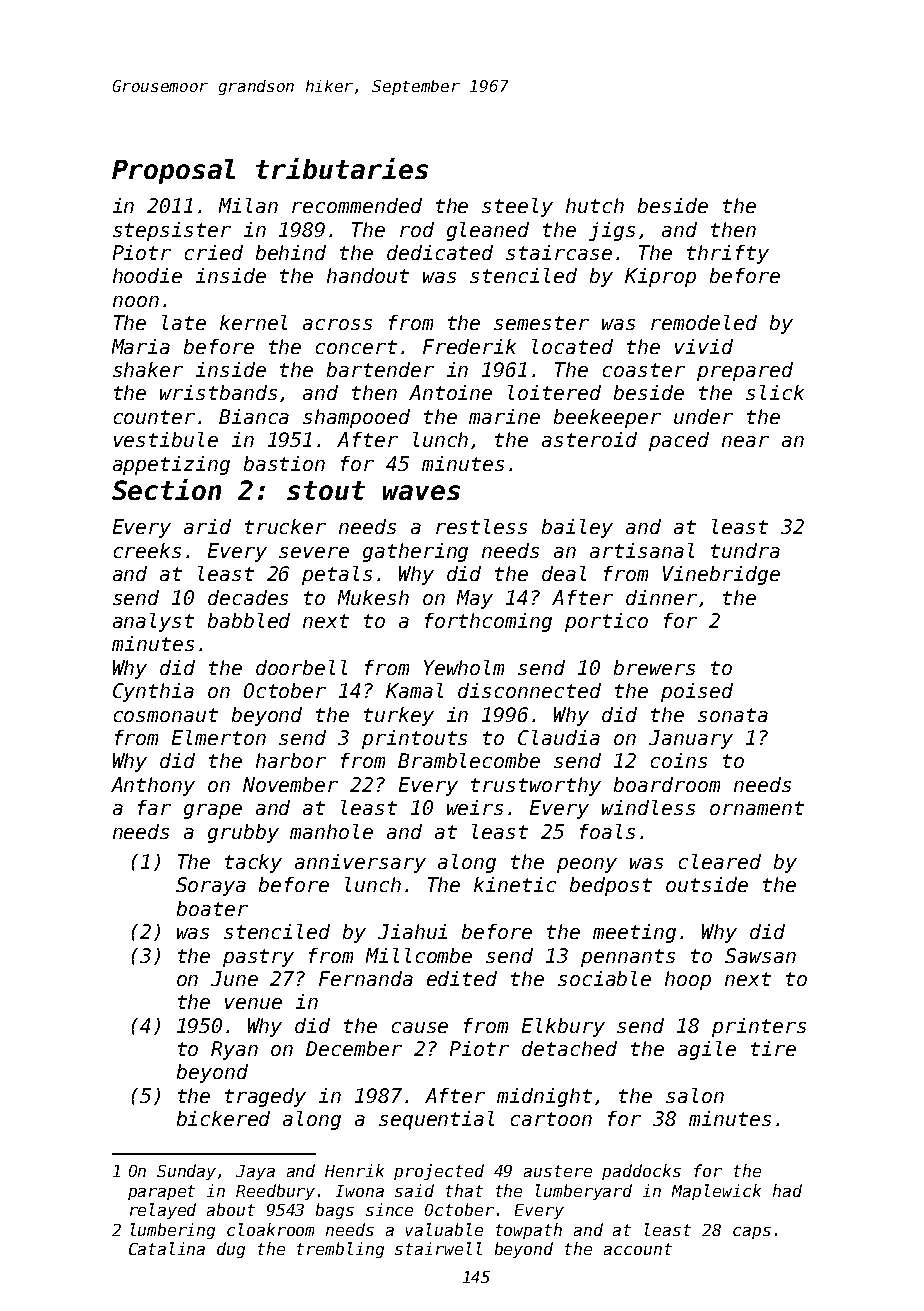 The height and width of the page is (1311, 924). I want to click on sociable, so click(604, 978).
